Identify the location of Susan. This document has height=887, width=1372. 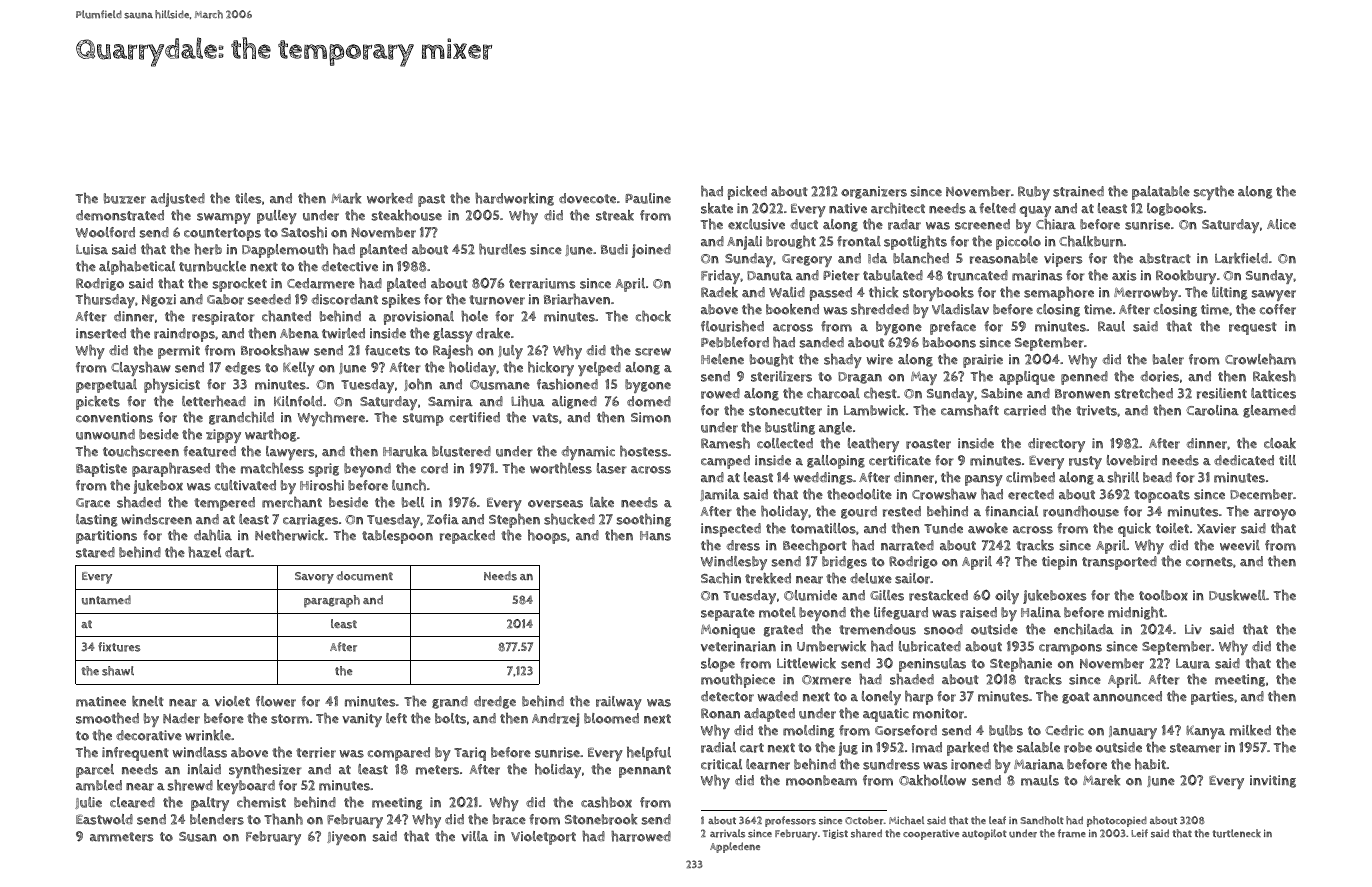
(198, 837).
